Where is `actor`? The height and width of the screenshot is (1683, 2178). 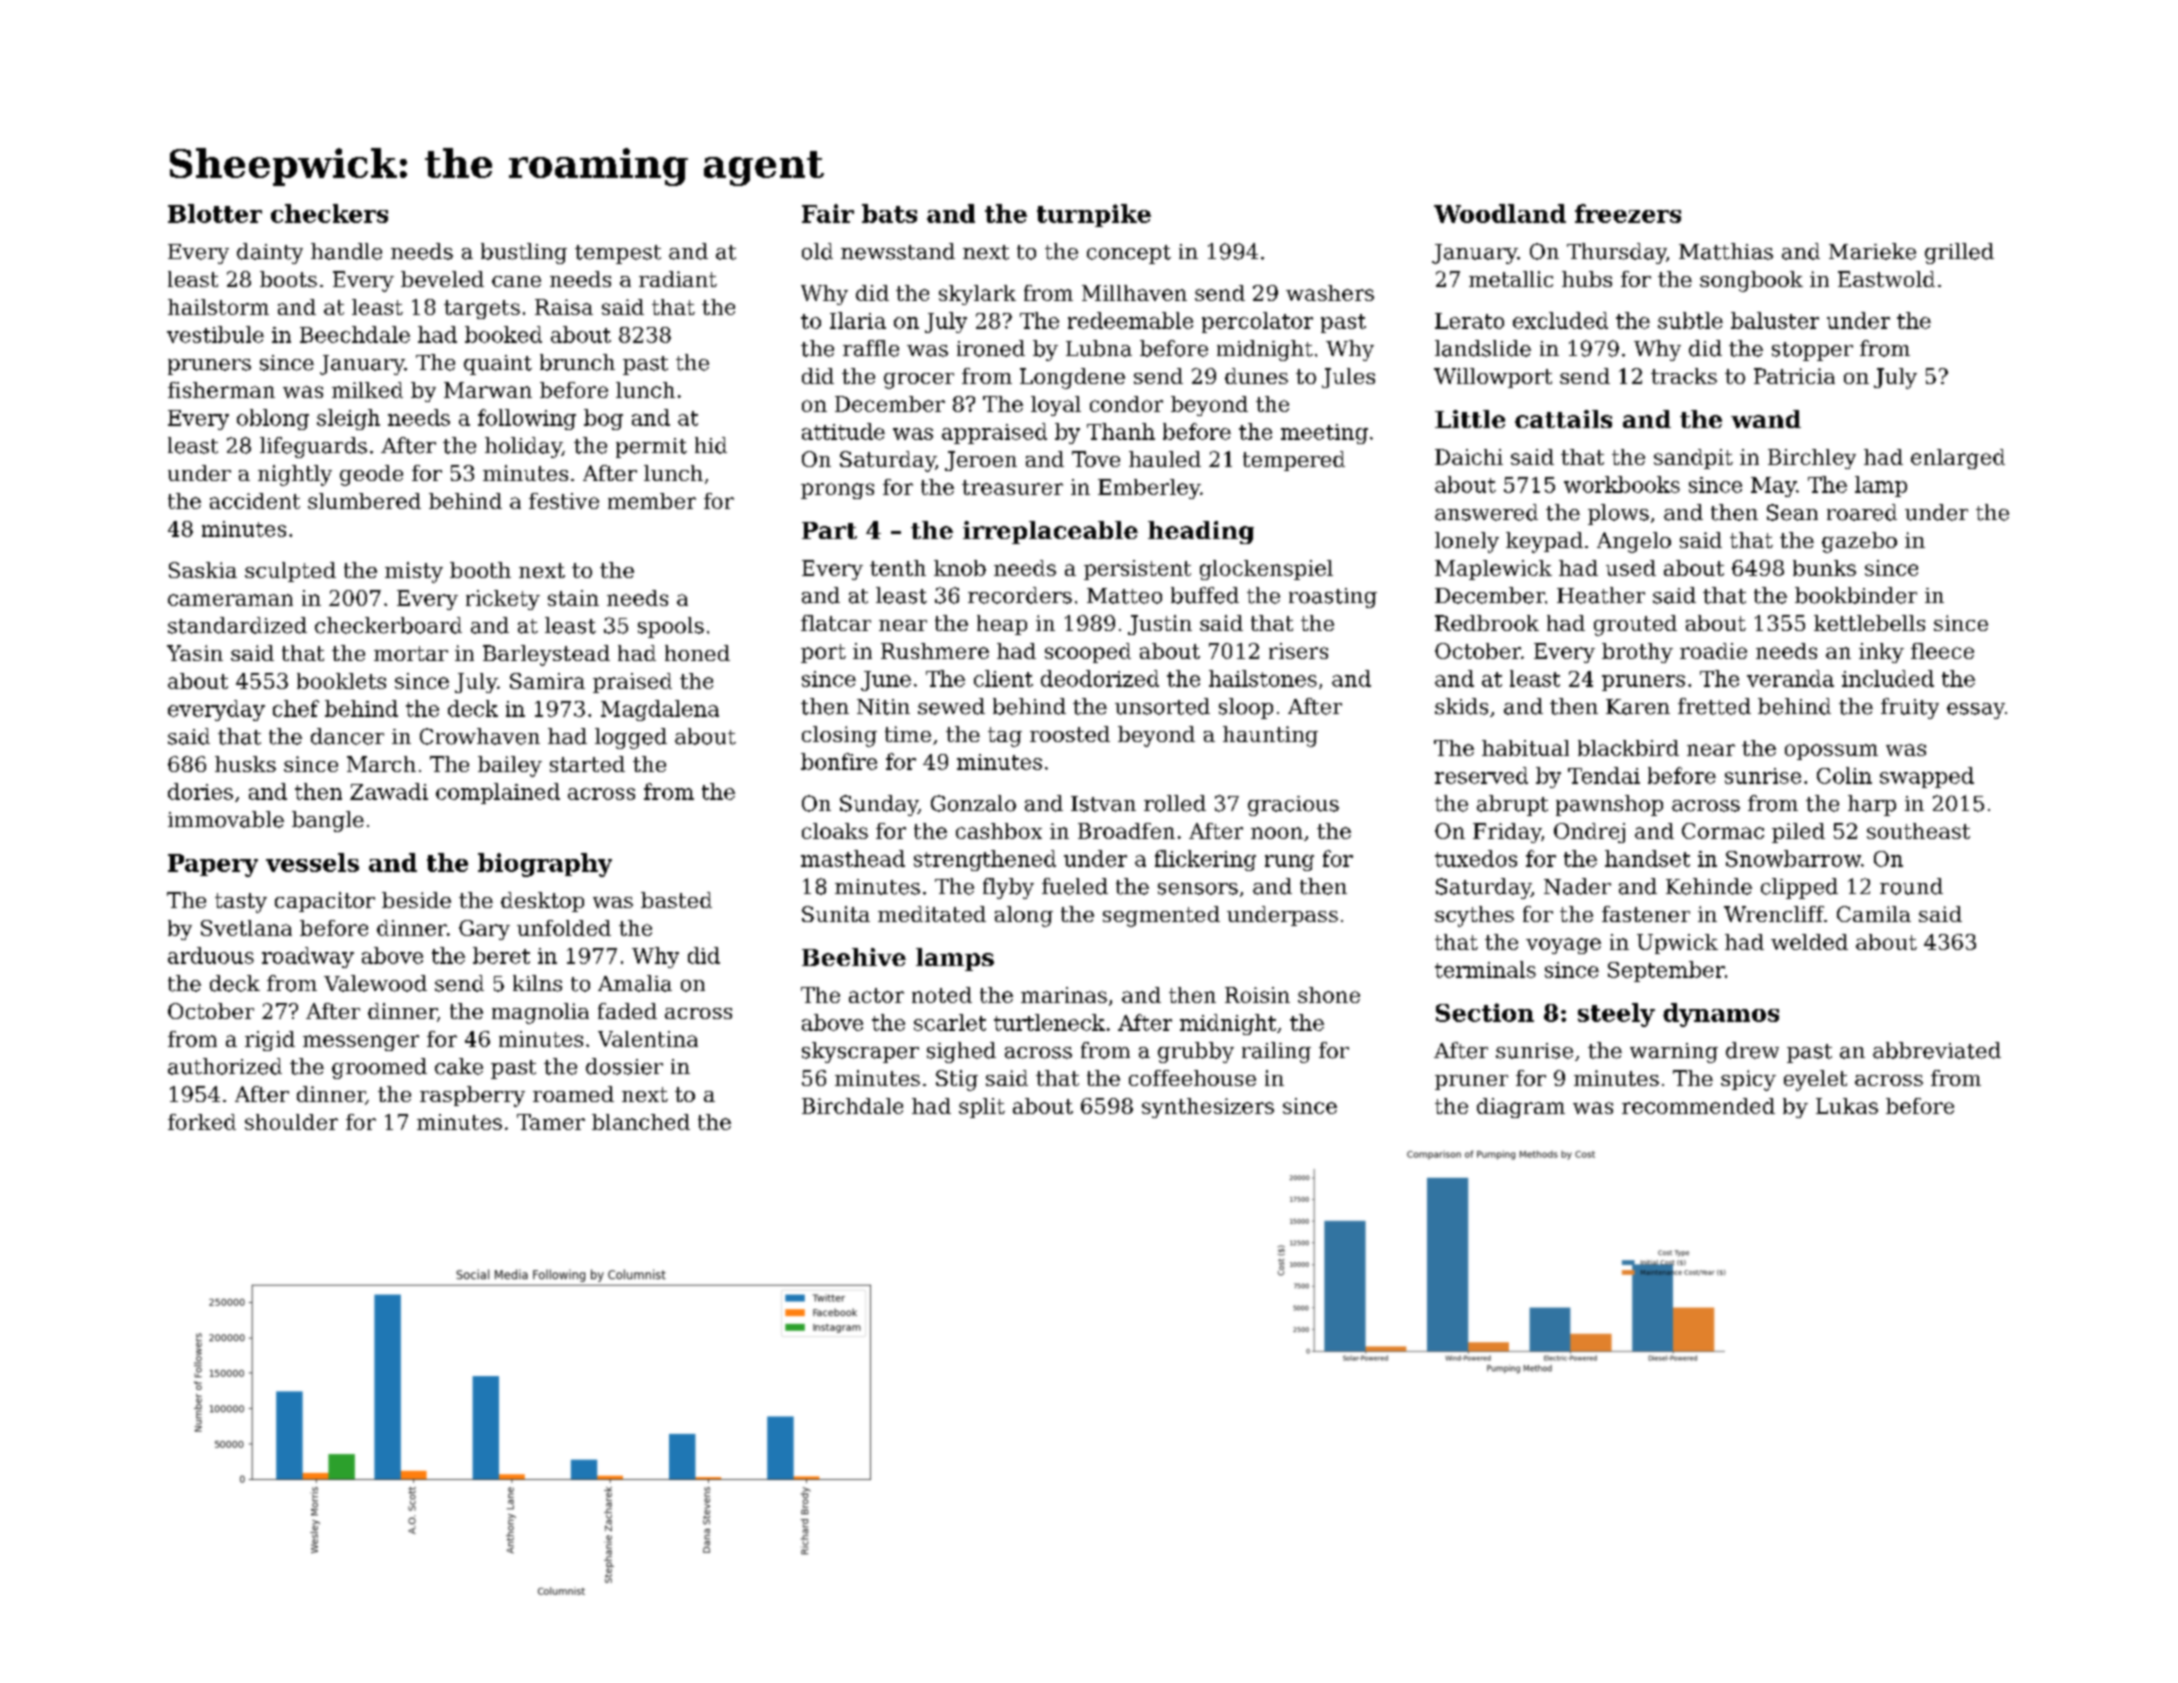
actor is located at coordinates (876, 995).
